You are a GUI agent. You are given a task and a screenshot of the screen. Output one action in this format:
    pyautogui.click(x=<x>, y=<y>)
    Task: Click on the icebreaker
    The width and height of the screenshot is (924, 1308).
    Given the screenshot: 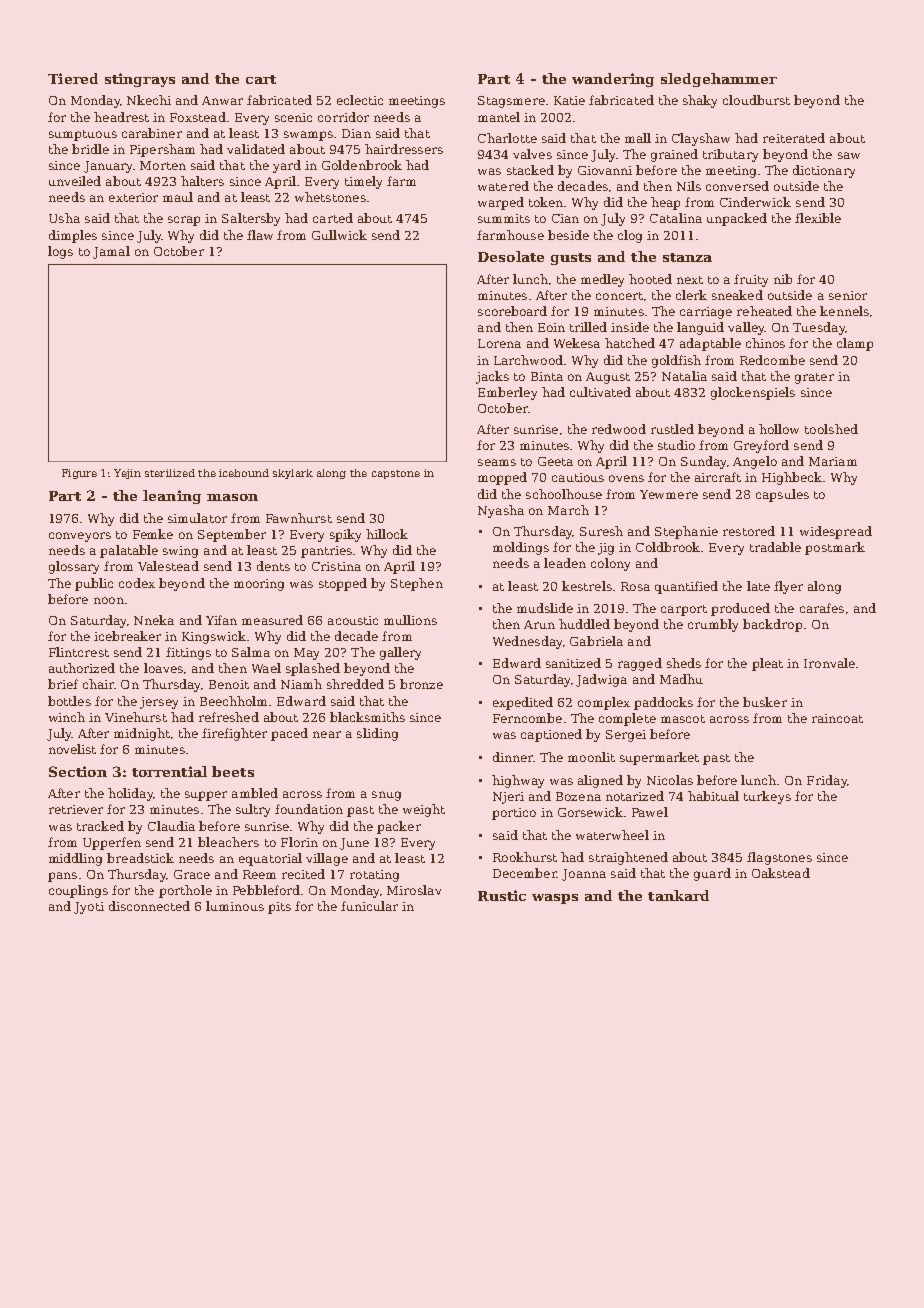 What is the action you would take?
    pyautogui.click(x=127, y=636)
